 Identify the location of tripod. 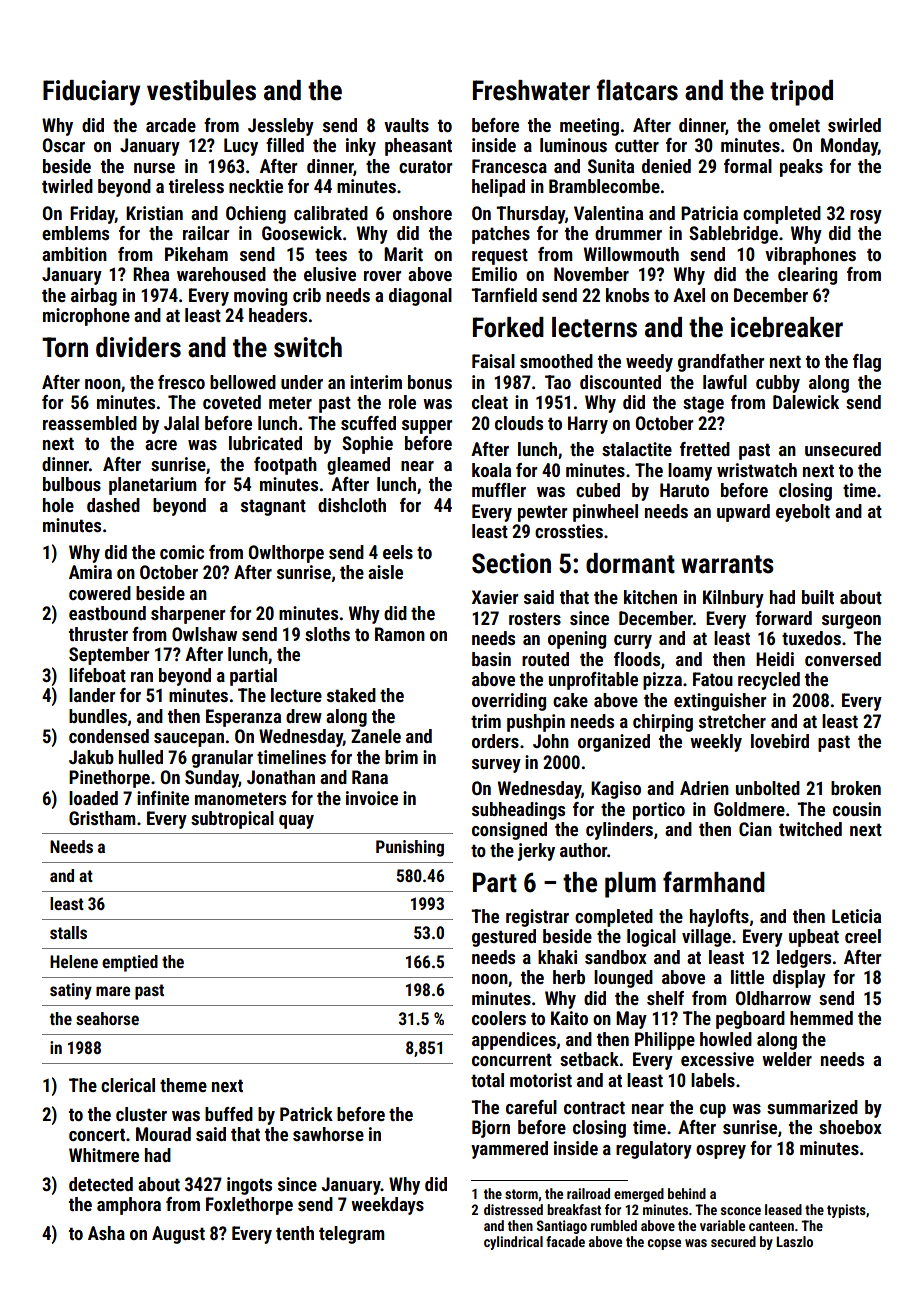
(801, 93).
